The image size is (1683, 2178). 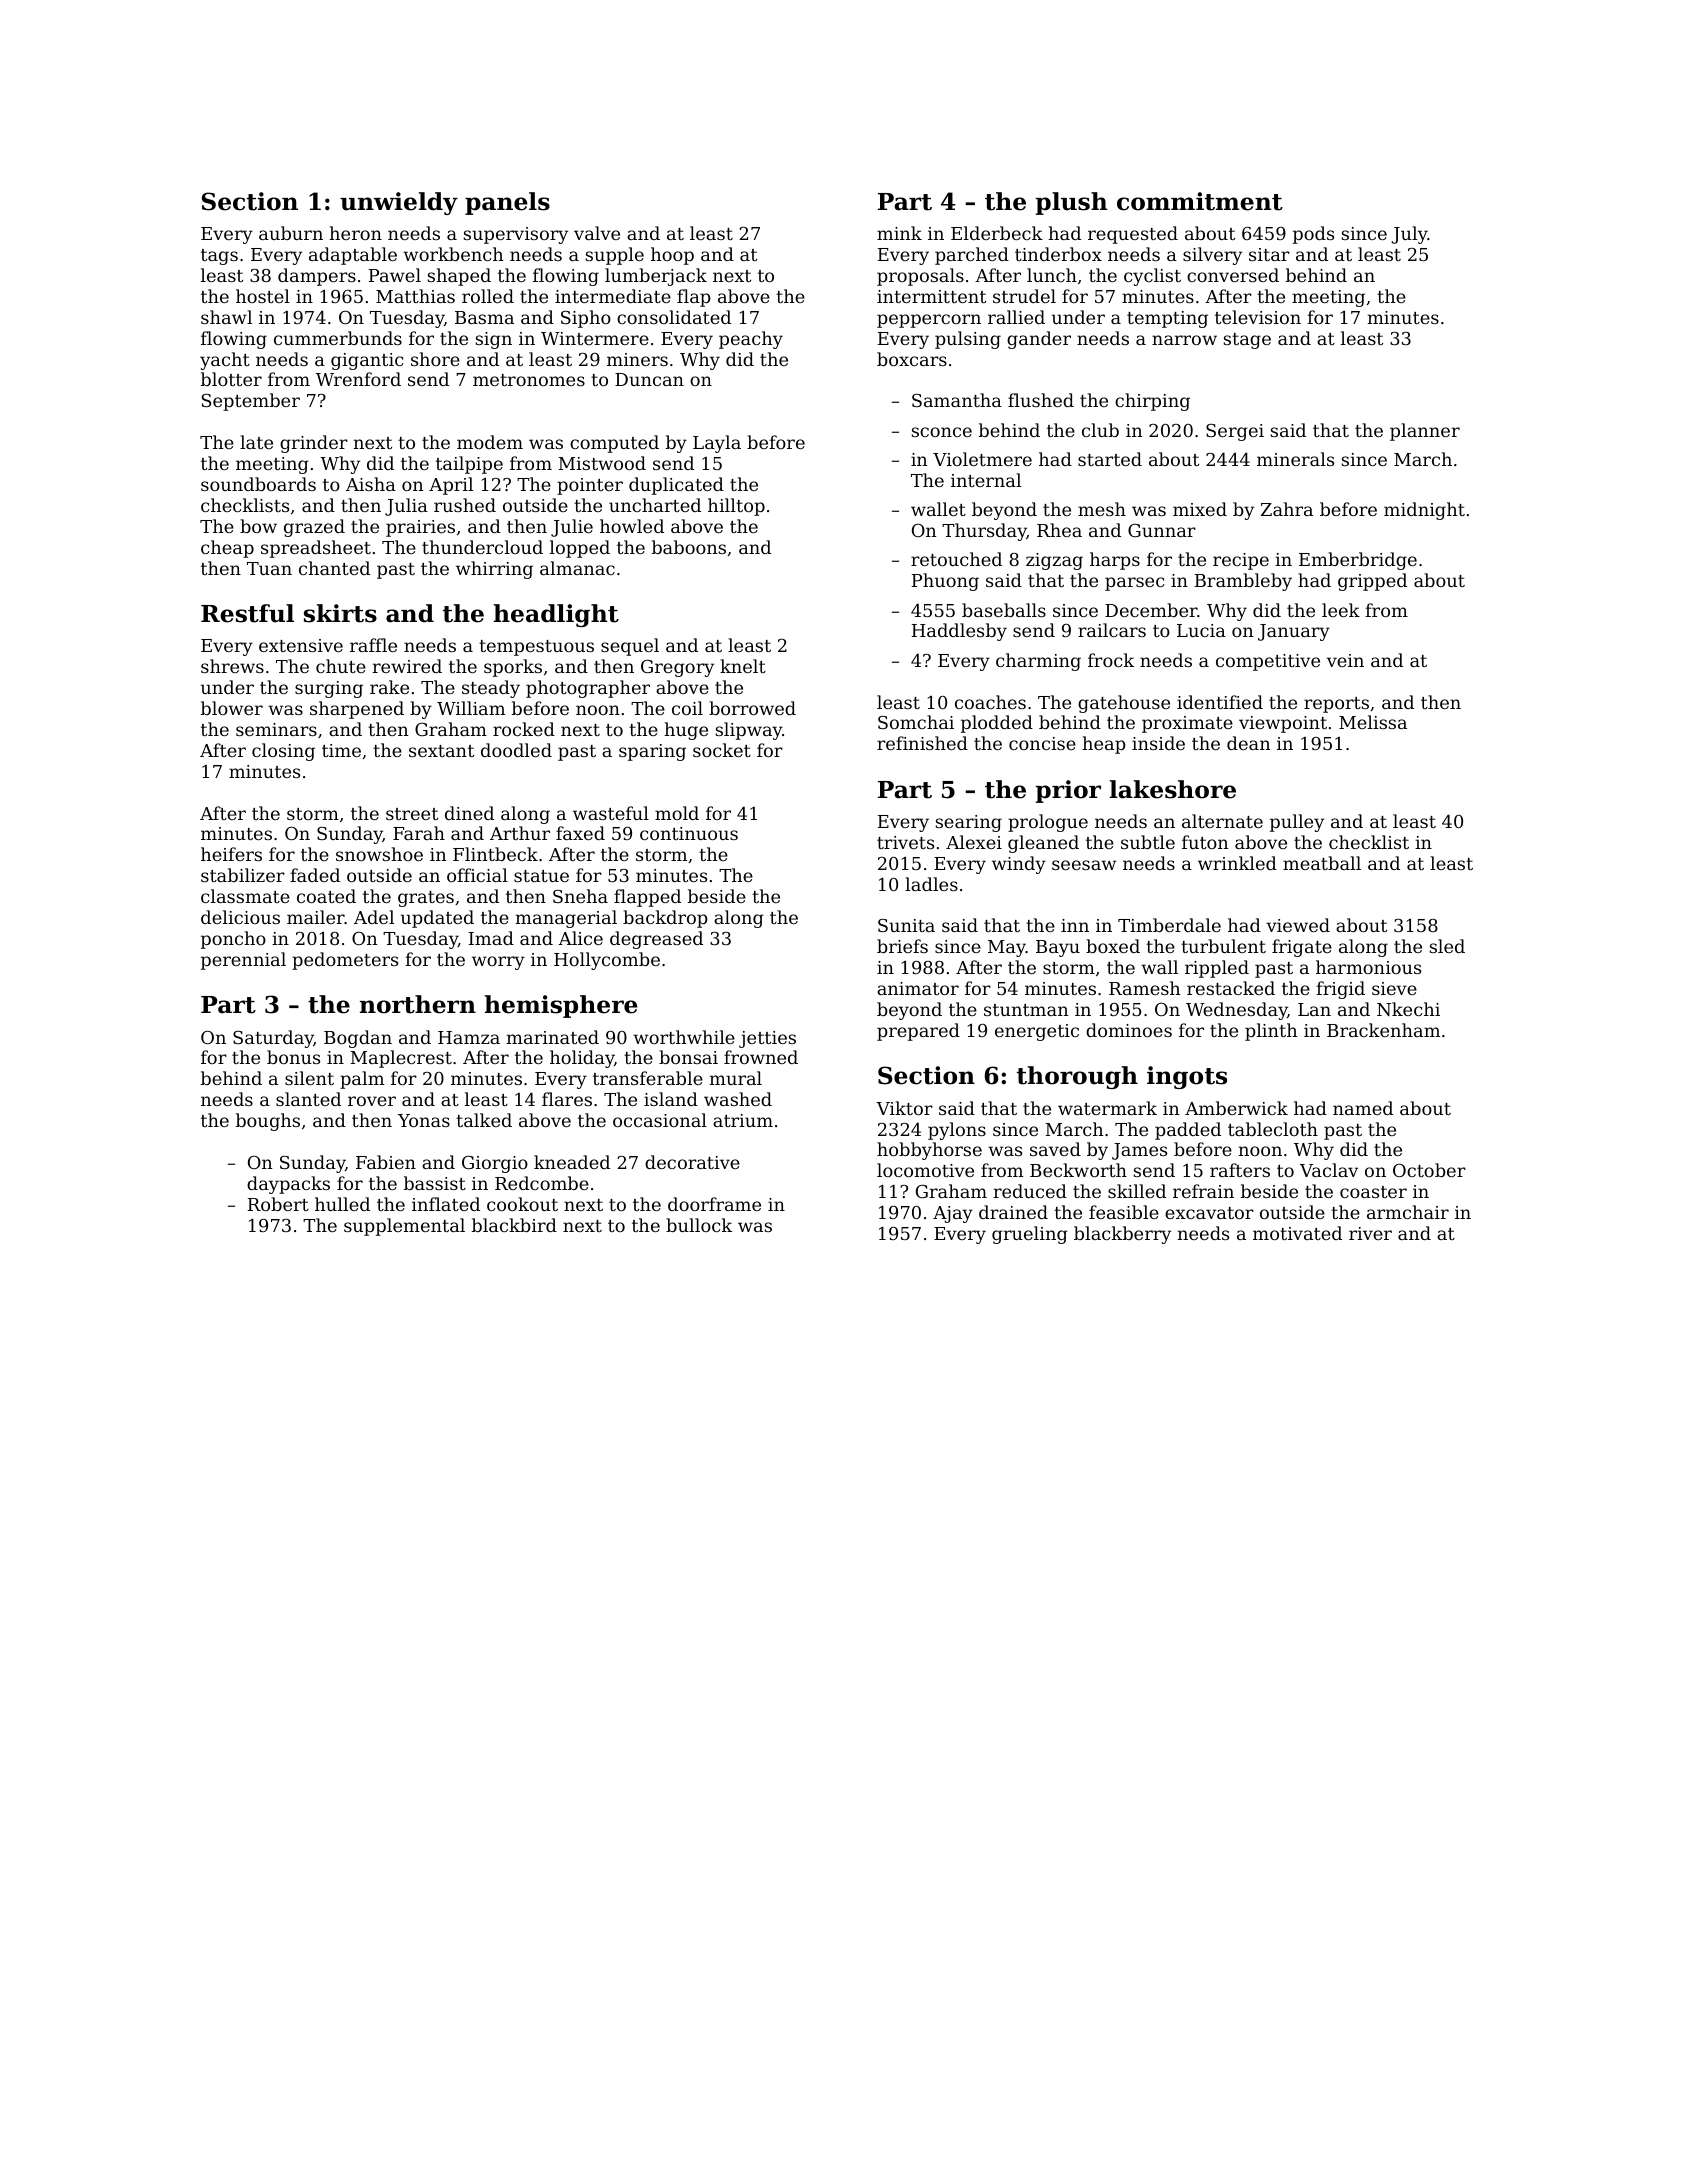 I want to click on silvery, so click(x=1212, y=256).
